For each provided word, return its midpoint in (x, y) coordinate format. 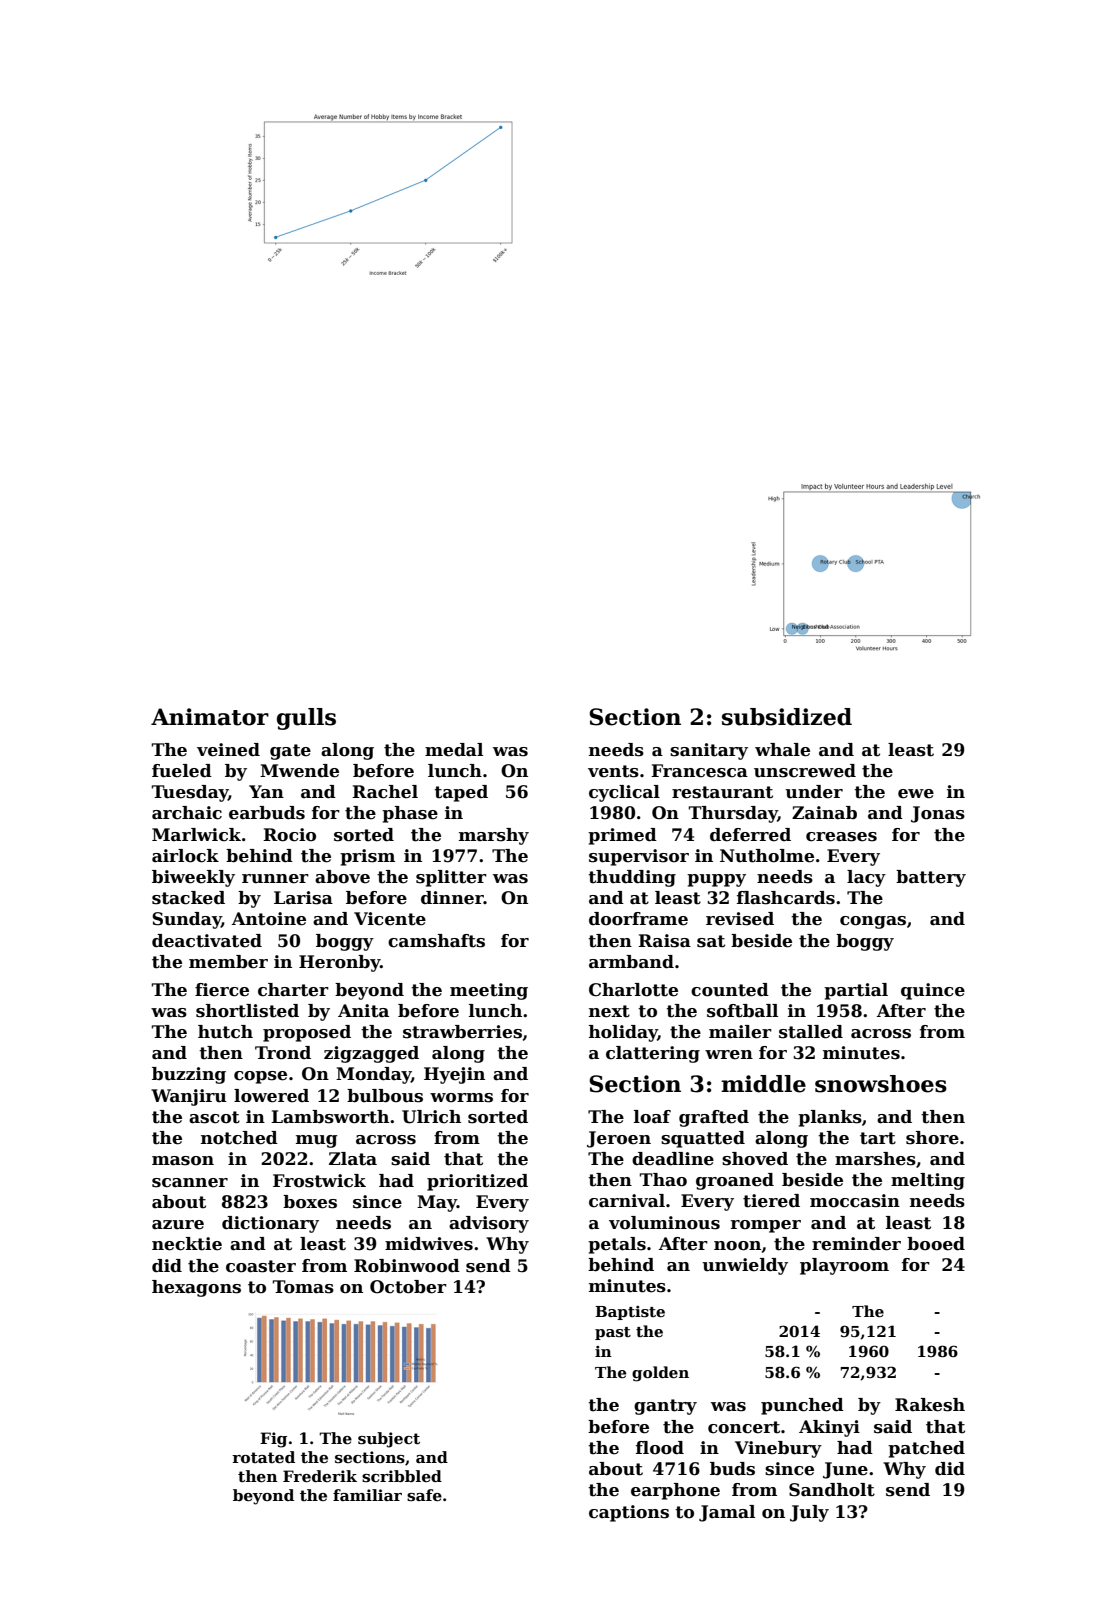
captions (629, 1513)
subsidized (787, 717)
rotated (263, 1457)
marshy (494, 836)
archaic (187, 813)
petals (617, 1245)
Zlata (353, 1159)
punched (802, 1406)
